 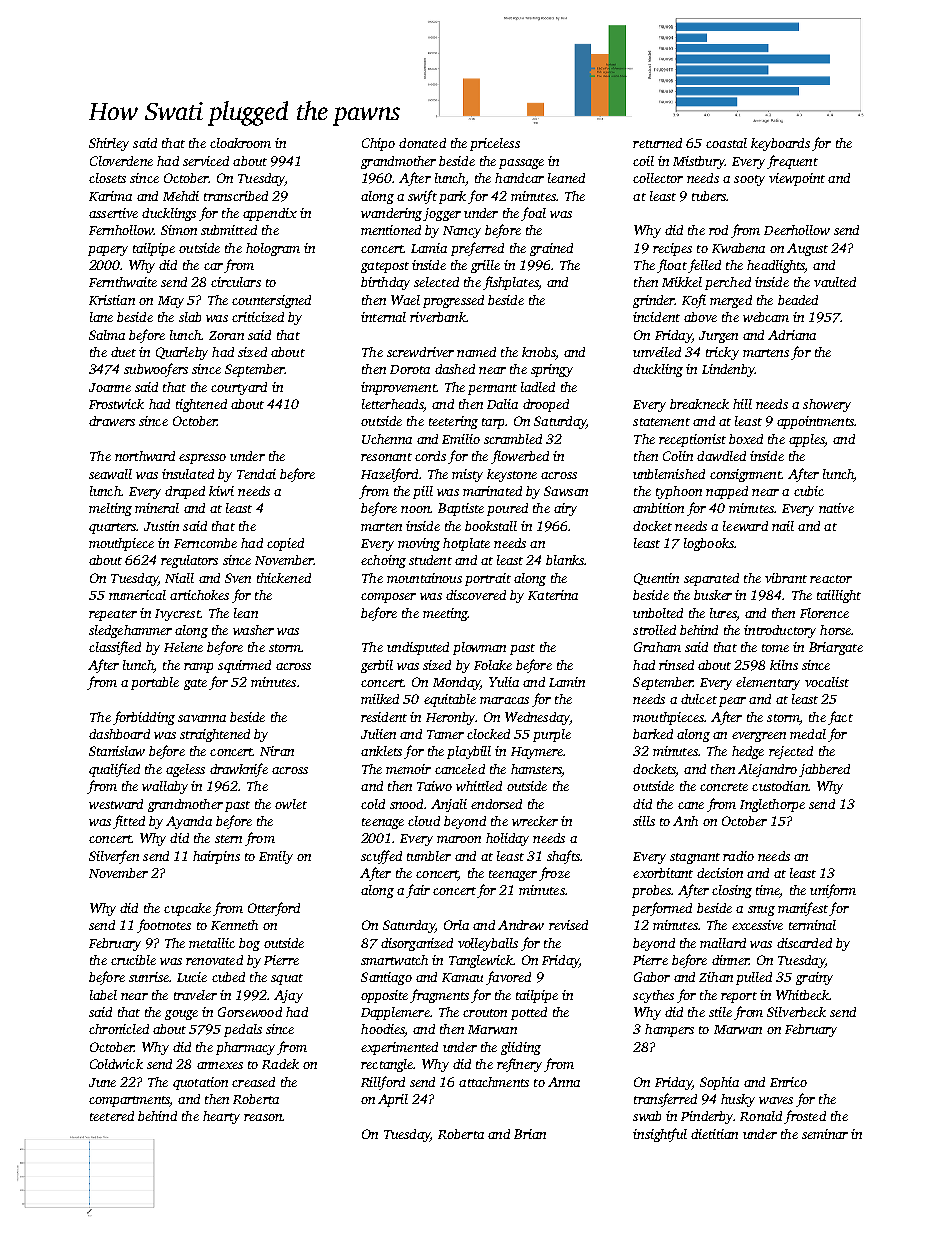 What do you see at coordinates (507, 839) in the screenshot?
I see `holiday` at bounding box center [507, 839].
